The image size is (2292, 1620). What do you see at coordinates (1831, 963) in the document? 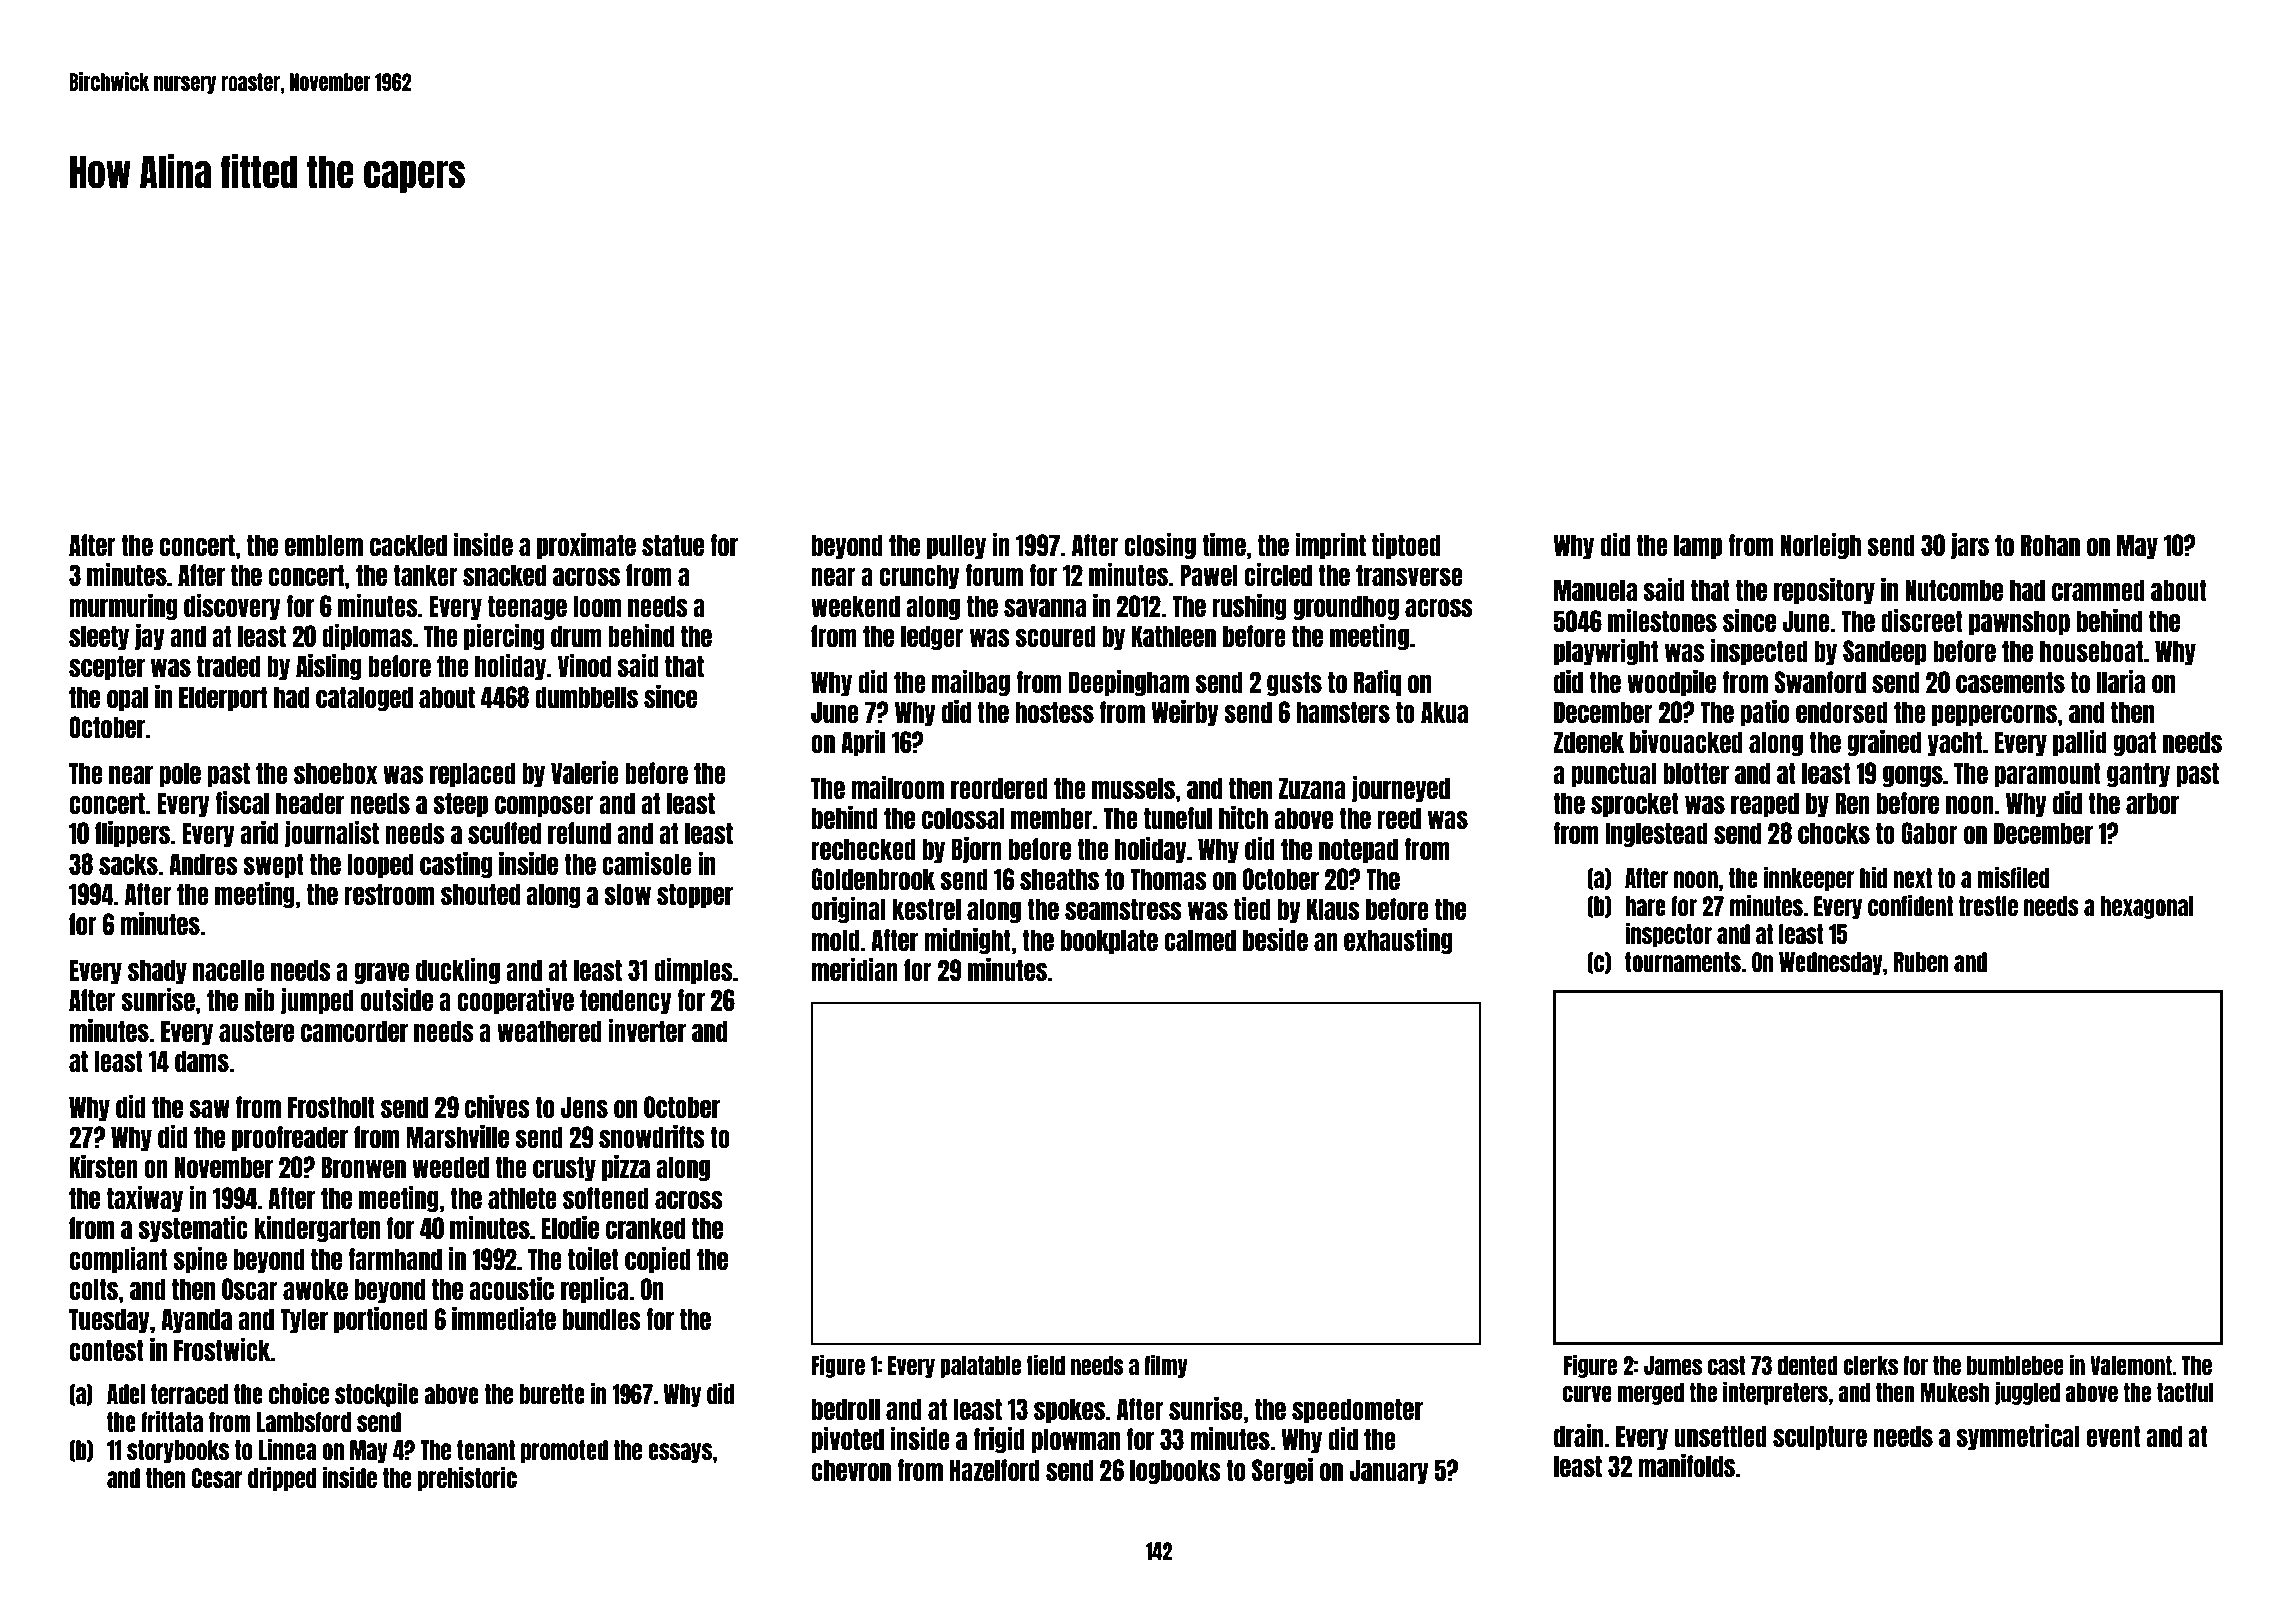
I see `Wednesday` at bounding box center [1831, 963].
